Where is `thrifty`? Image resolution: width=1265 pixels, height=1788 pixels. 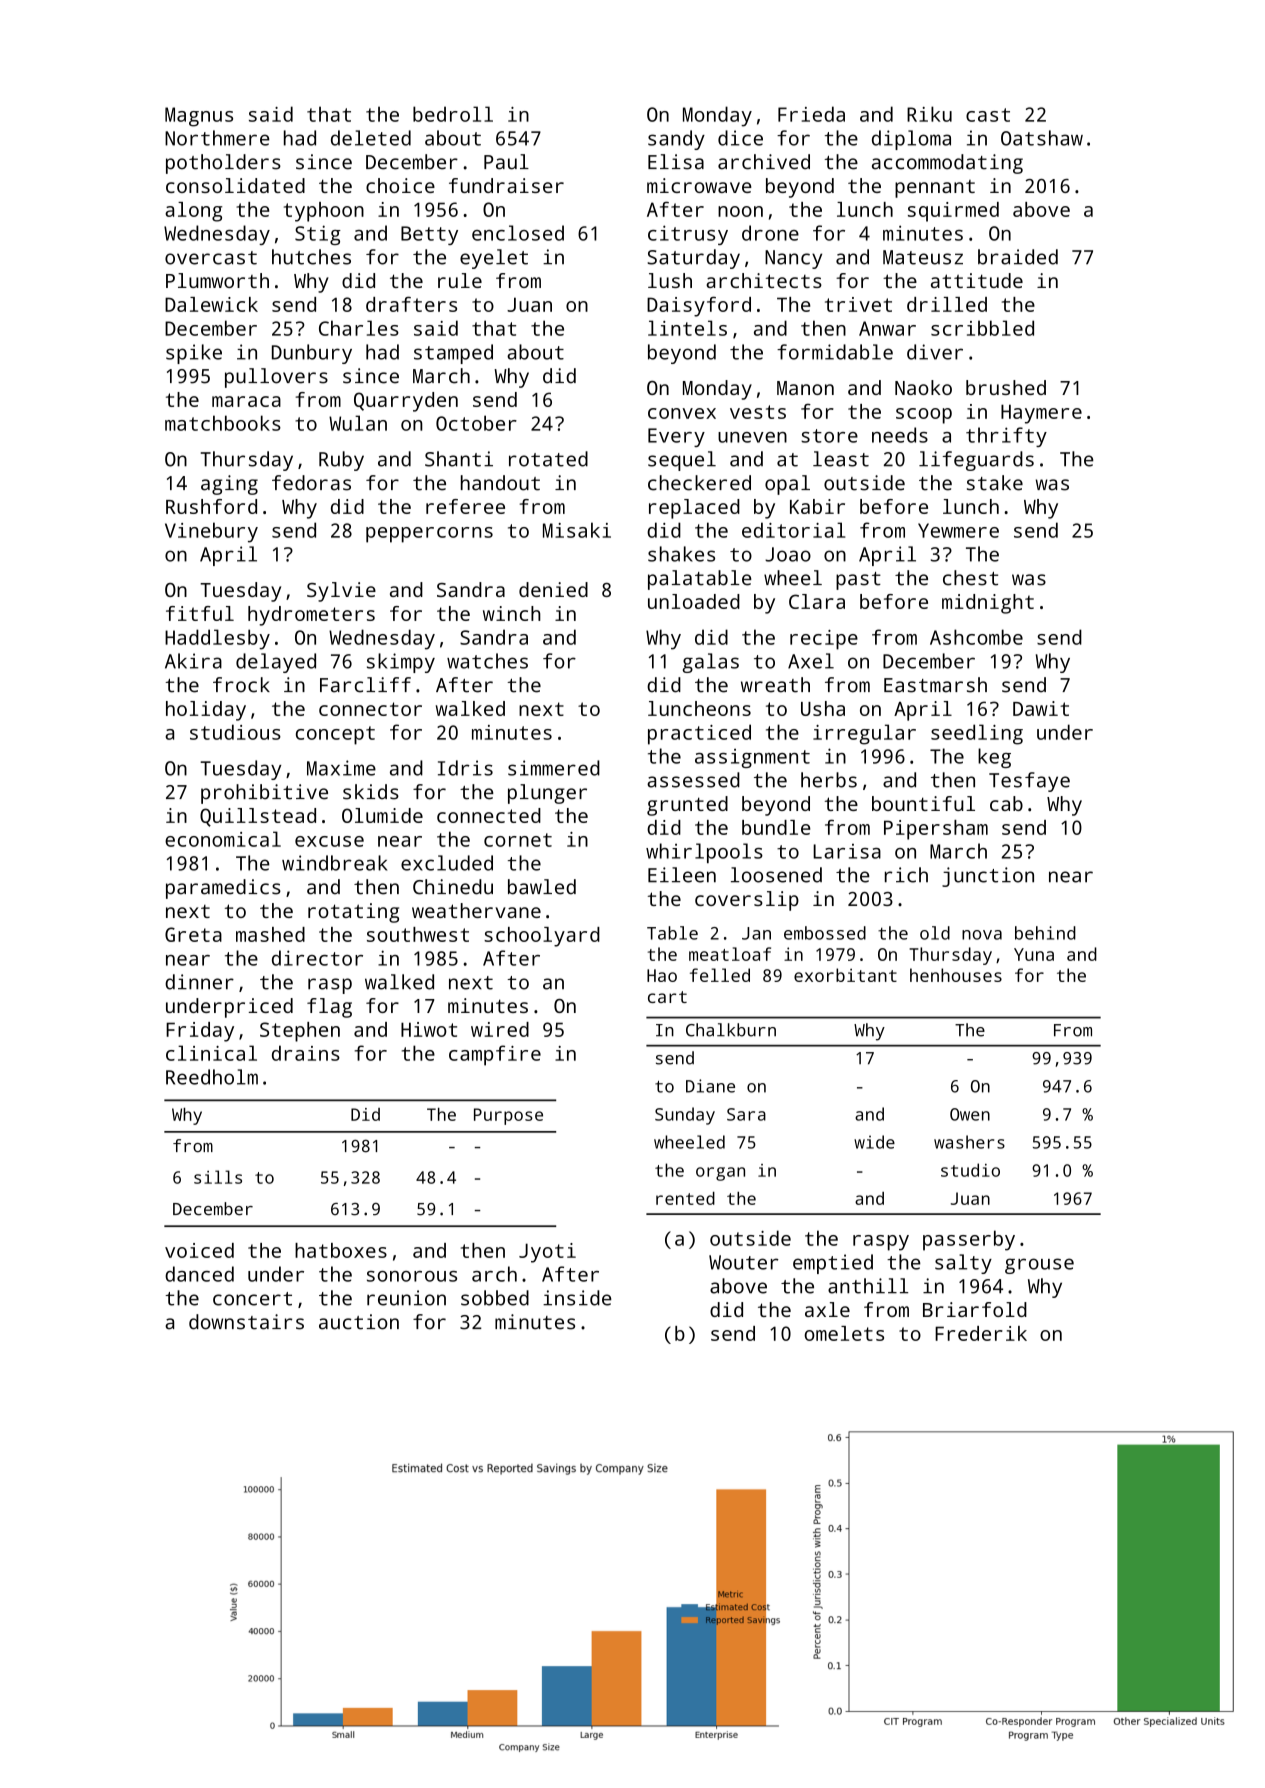 thrifty is located at coordinates (1006, 437).
